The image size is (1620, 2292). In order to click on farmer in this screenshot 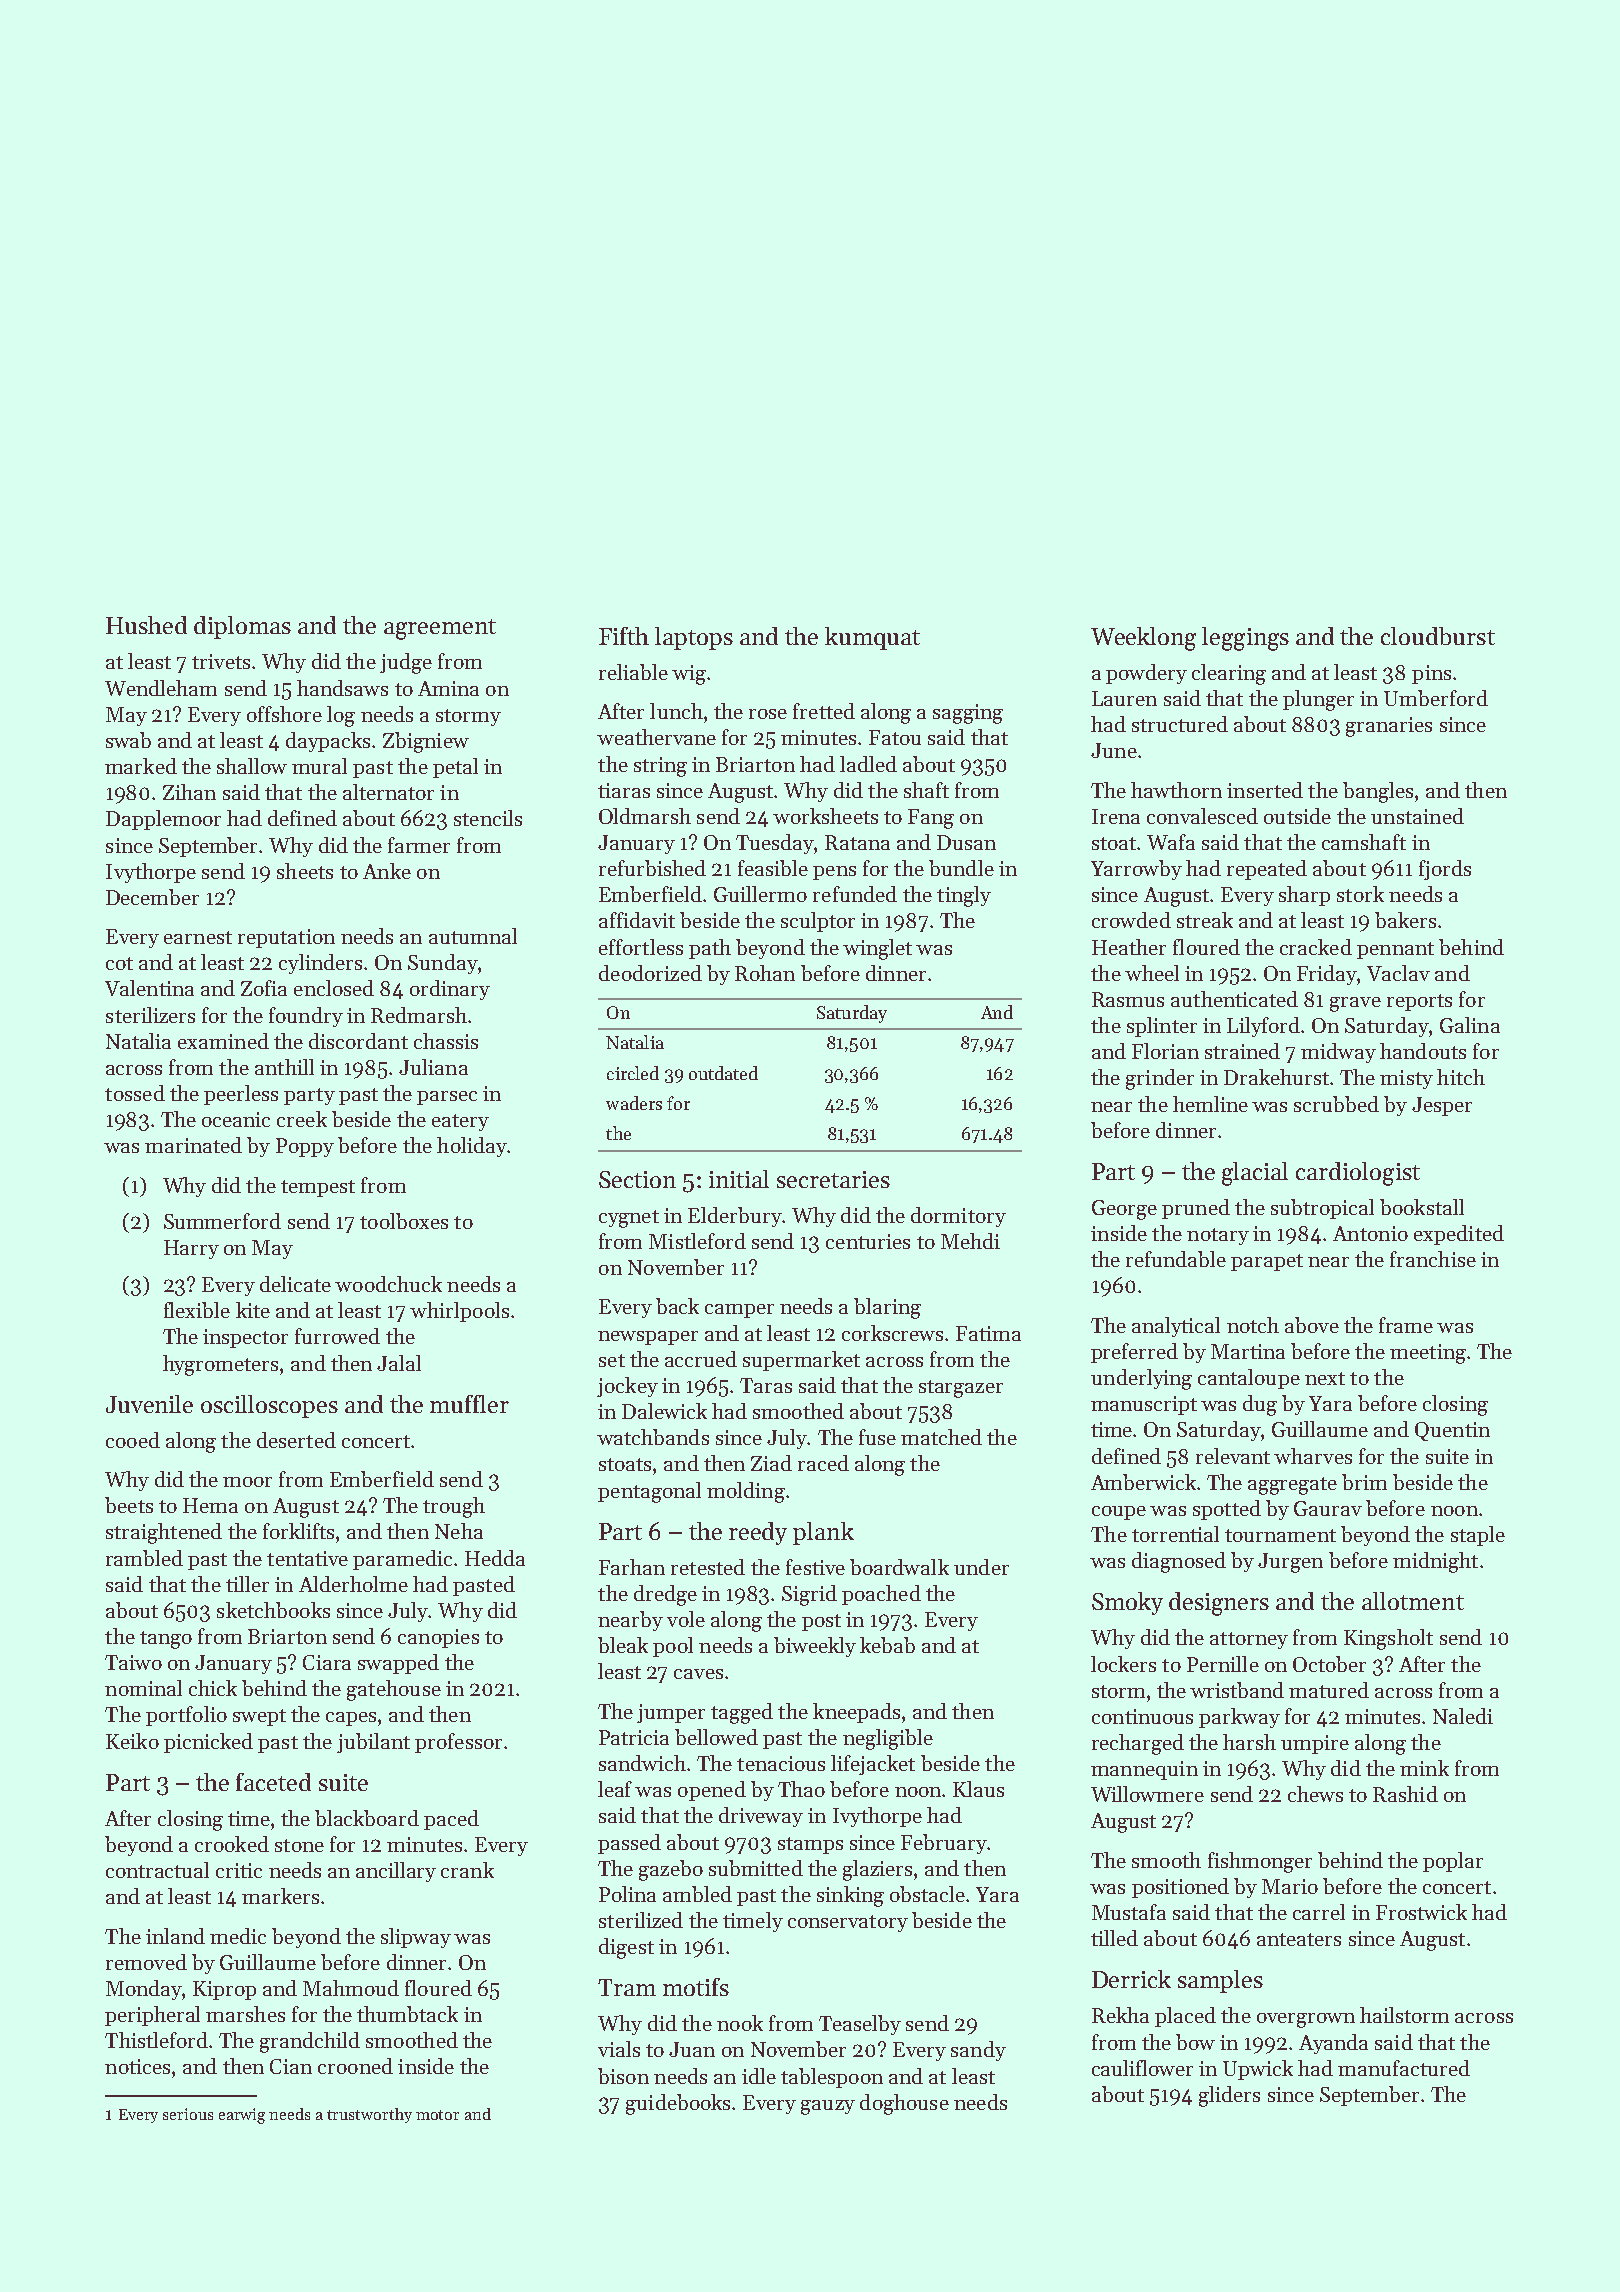, I will do `click(419, 845)`.
